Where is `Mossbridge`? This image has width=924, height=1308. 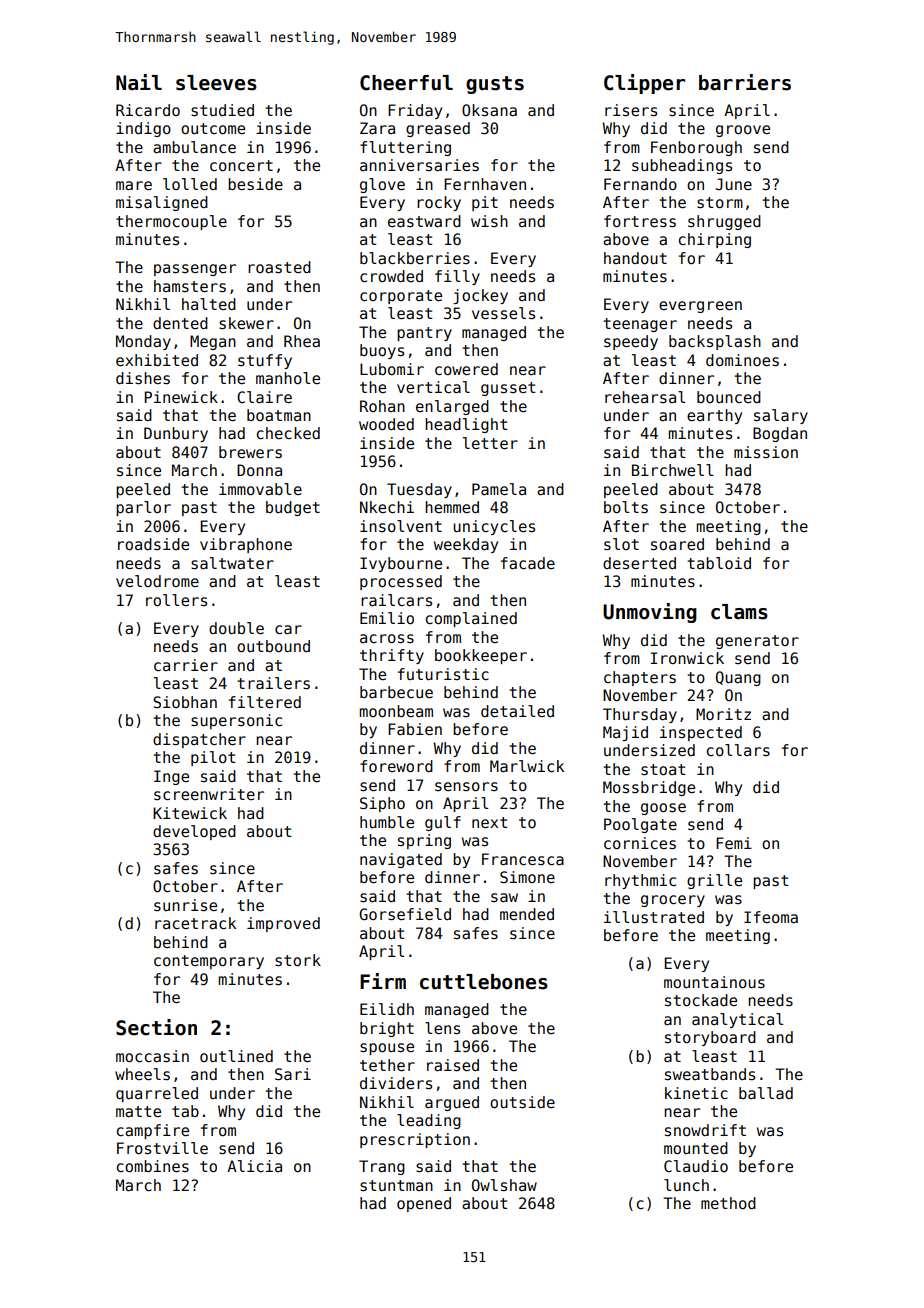
Mossbridge is located at coordinates (649, 788).
